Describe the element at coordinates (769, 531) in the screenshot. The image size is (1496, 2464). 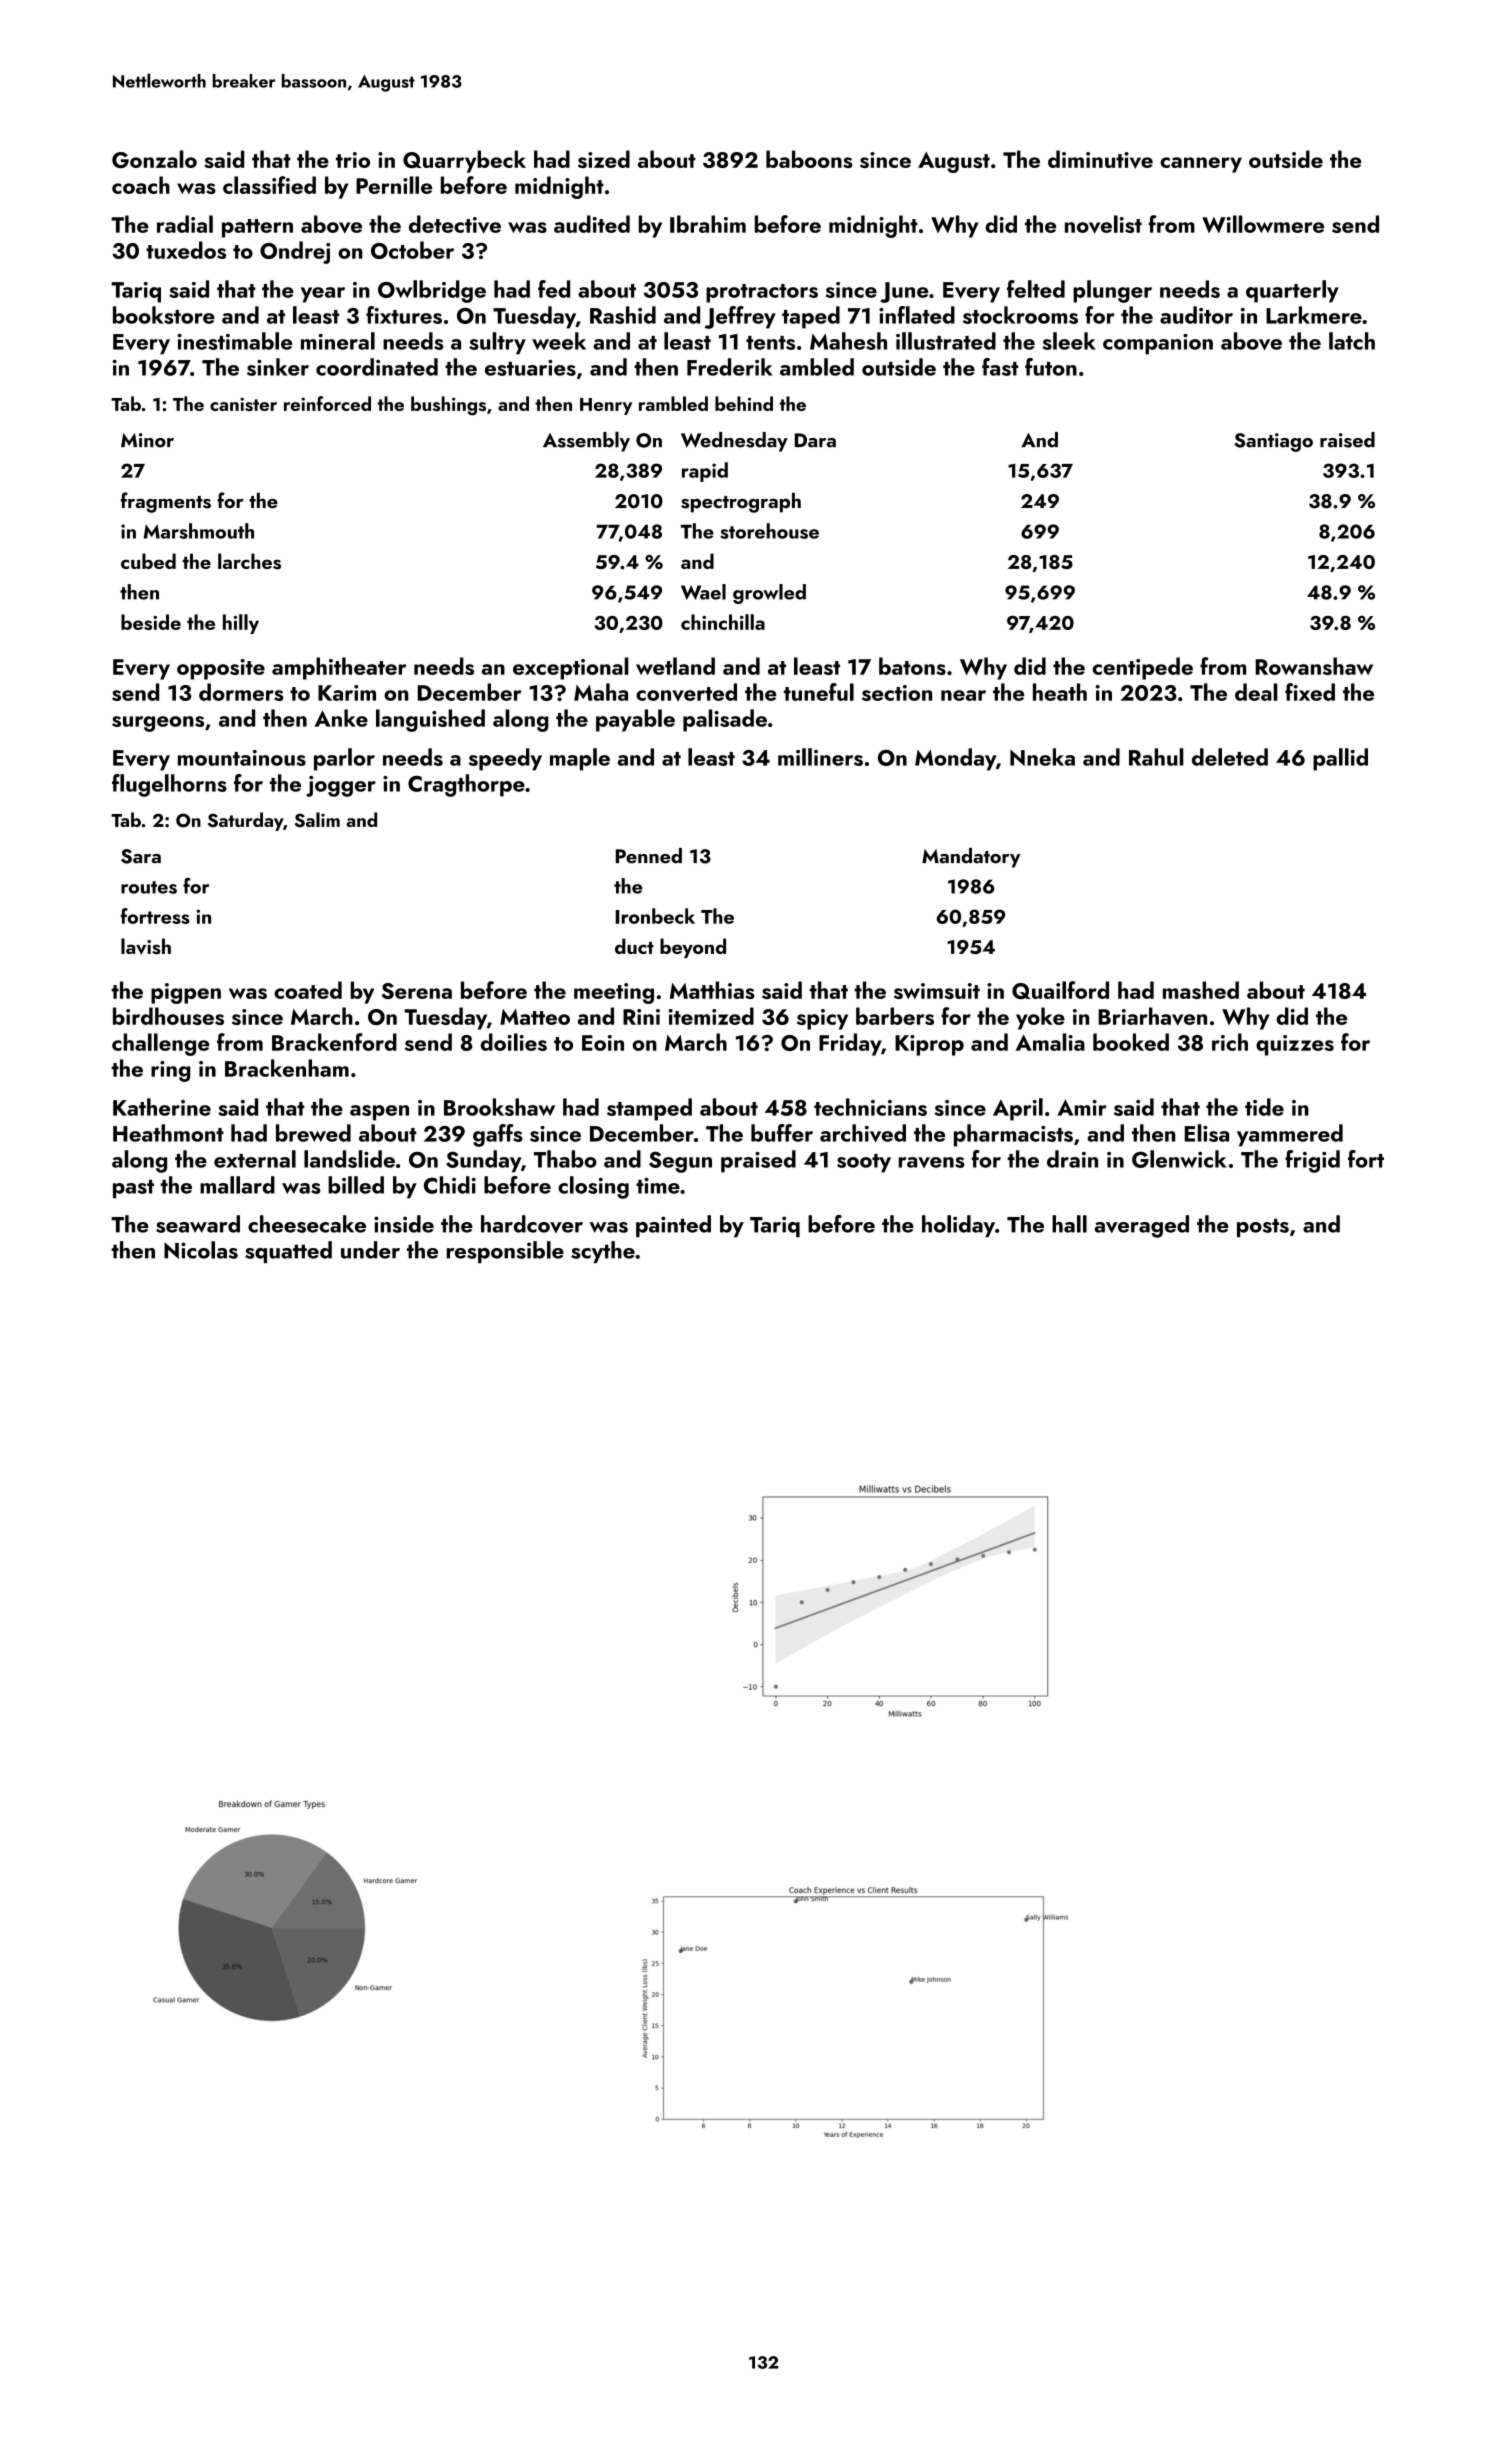
I see `storehouse` at that location.
